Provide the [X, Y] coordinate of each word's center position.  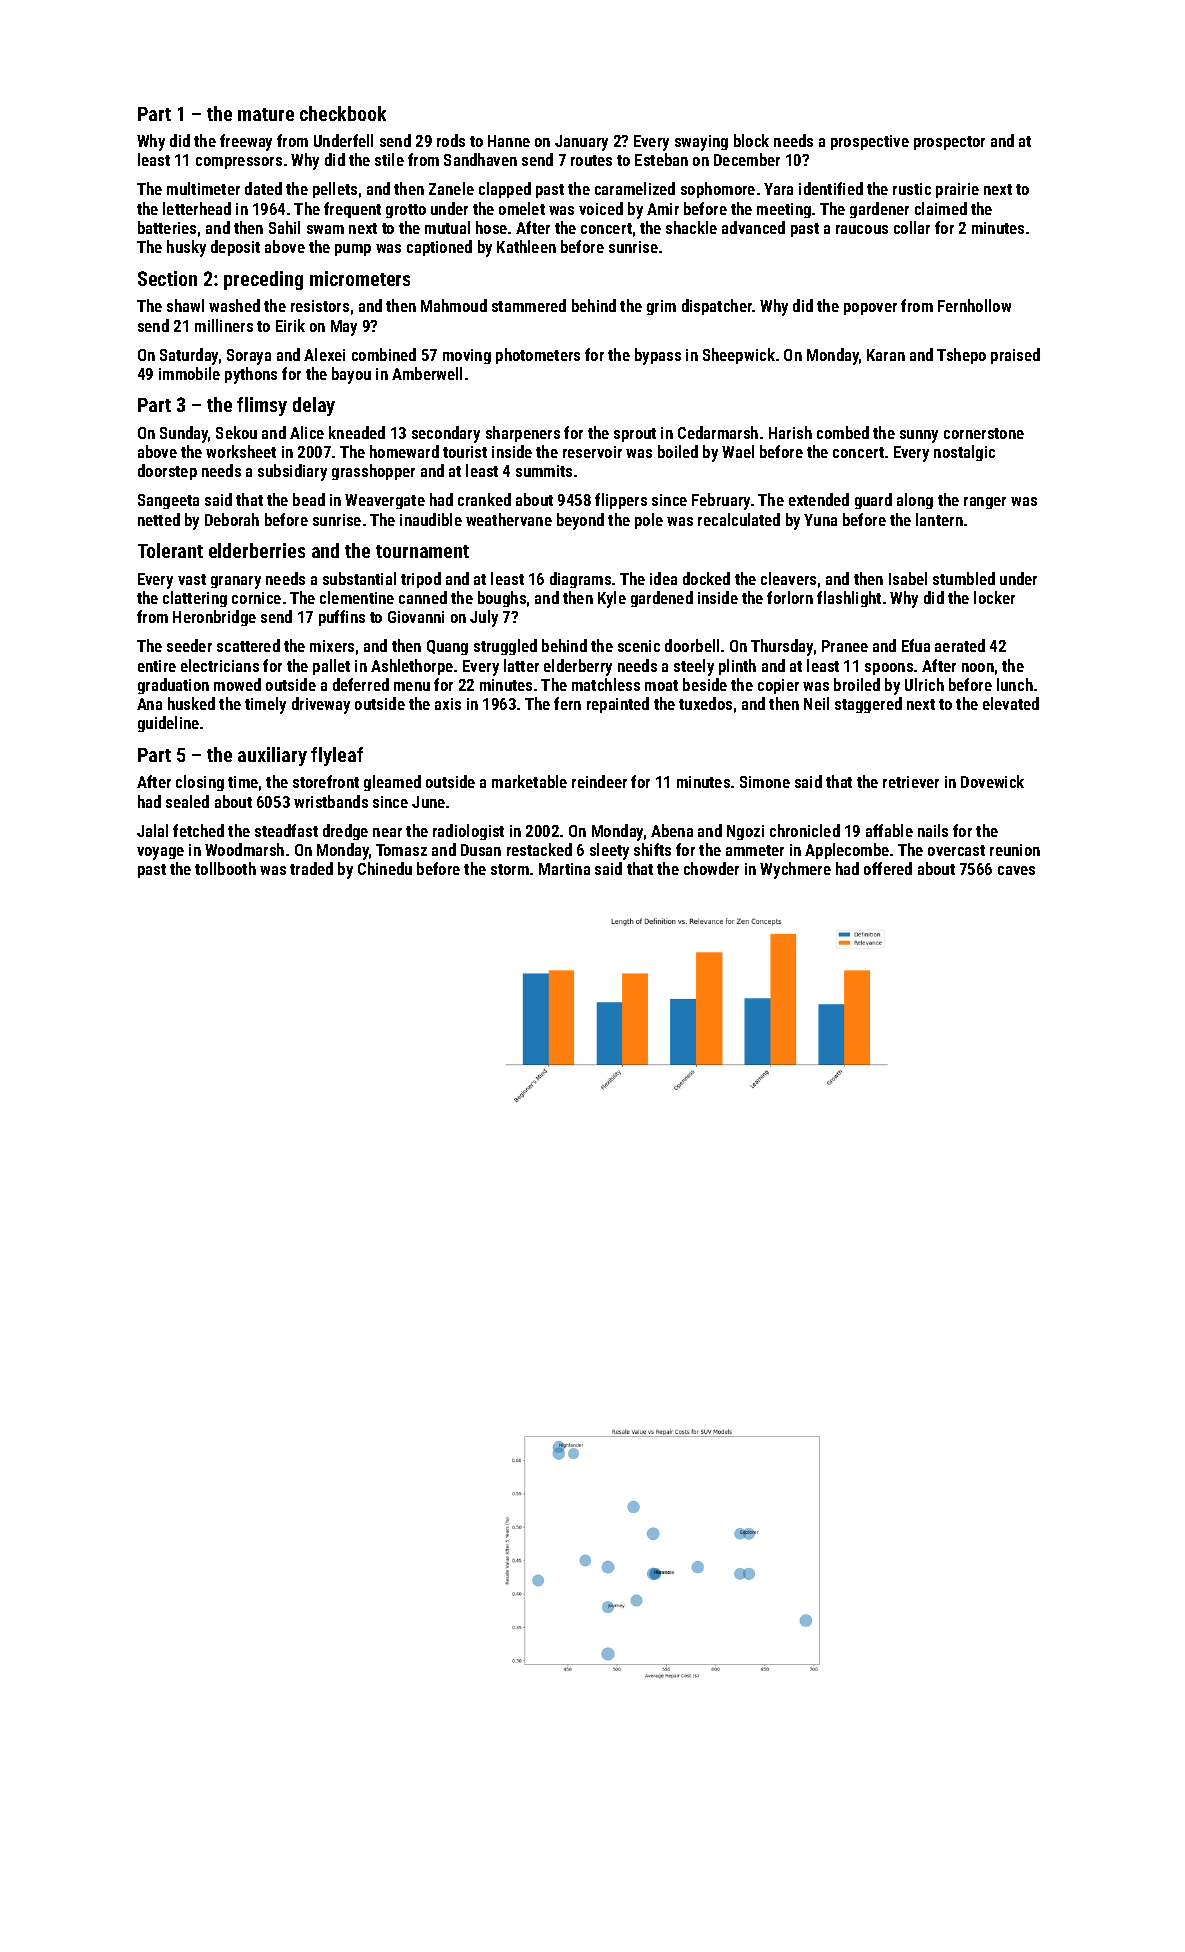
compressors [239, 163]
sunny [919, 436]
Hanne [509, 141]
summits [544, 471]
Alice [307, 432]
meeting [784, 210]
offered [888, 868]
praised [1015, 356]
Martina [564, 869]
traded [311, 868]
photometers [538, 356]
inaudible [431, 519]
